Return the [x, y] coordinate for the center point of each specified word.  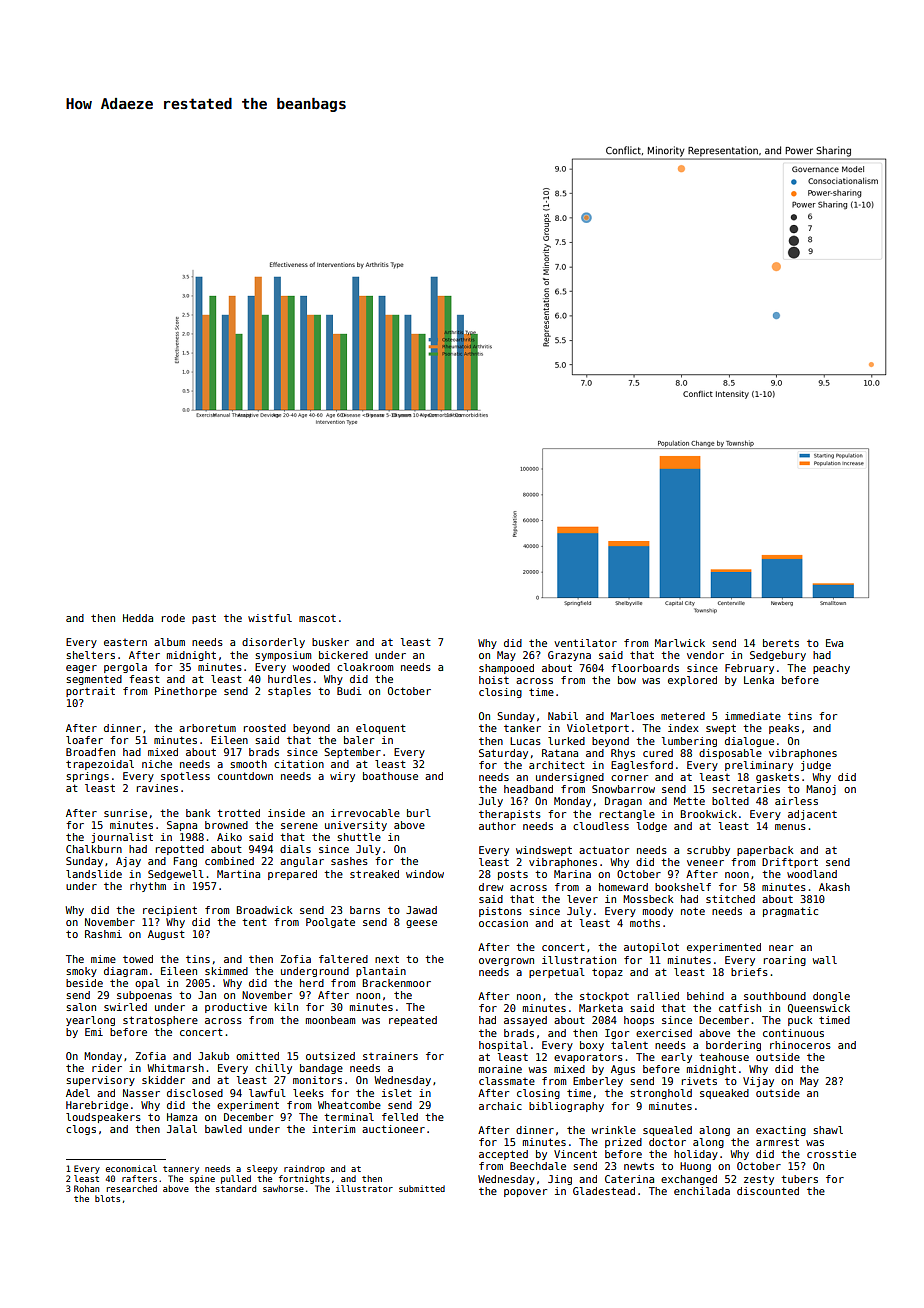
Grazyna [569, 656]
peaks [784, 729]
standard [236, 1188]
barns [365, 910]
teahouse [724, 1057]
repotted [180, 850]
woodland [812, 874]
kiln [286, 1007]
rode [173, 618]
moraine [500, 1069]
